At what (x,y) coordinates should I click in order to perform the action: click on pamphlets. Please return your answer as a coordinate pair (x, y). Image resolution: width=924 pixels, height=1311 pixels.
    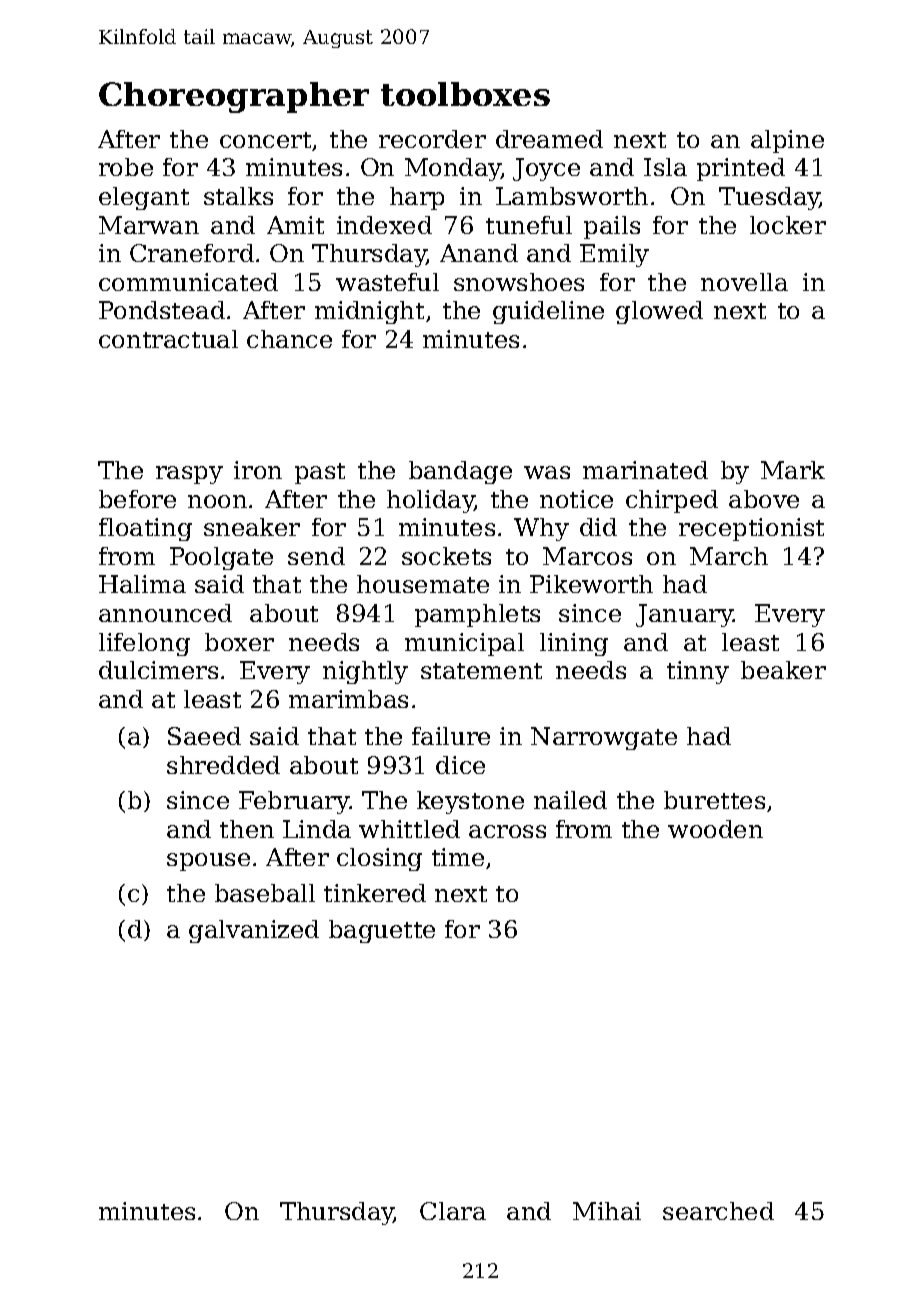
    Looking at the image, I should click on (477, 615).
